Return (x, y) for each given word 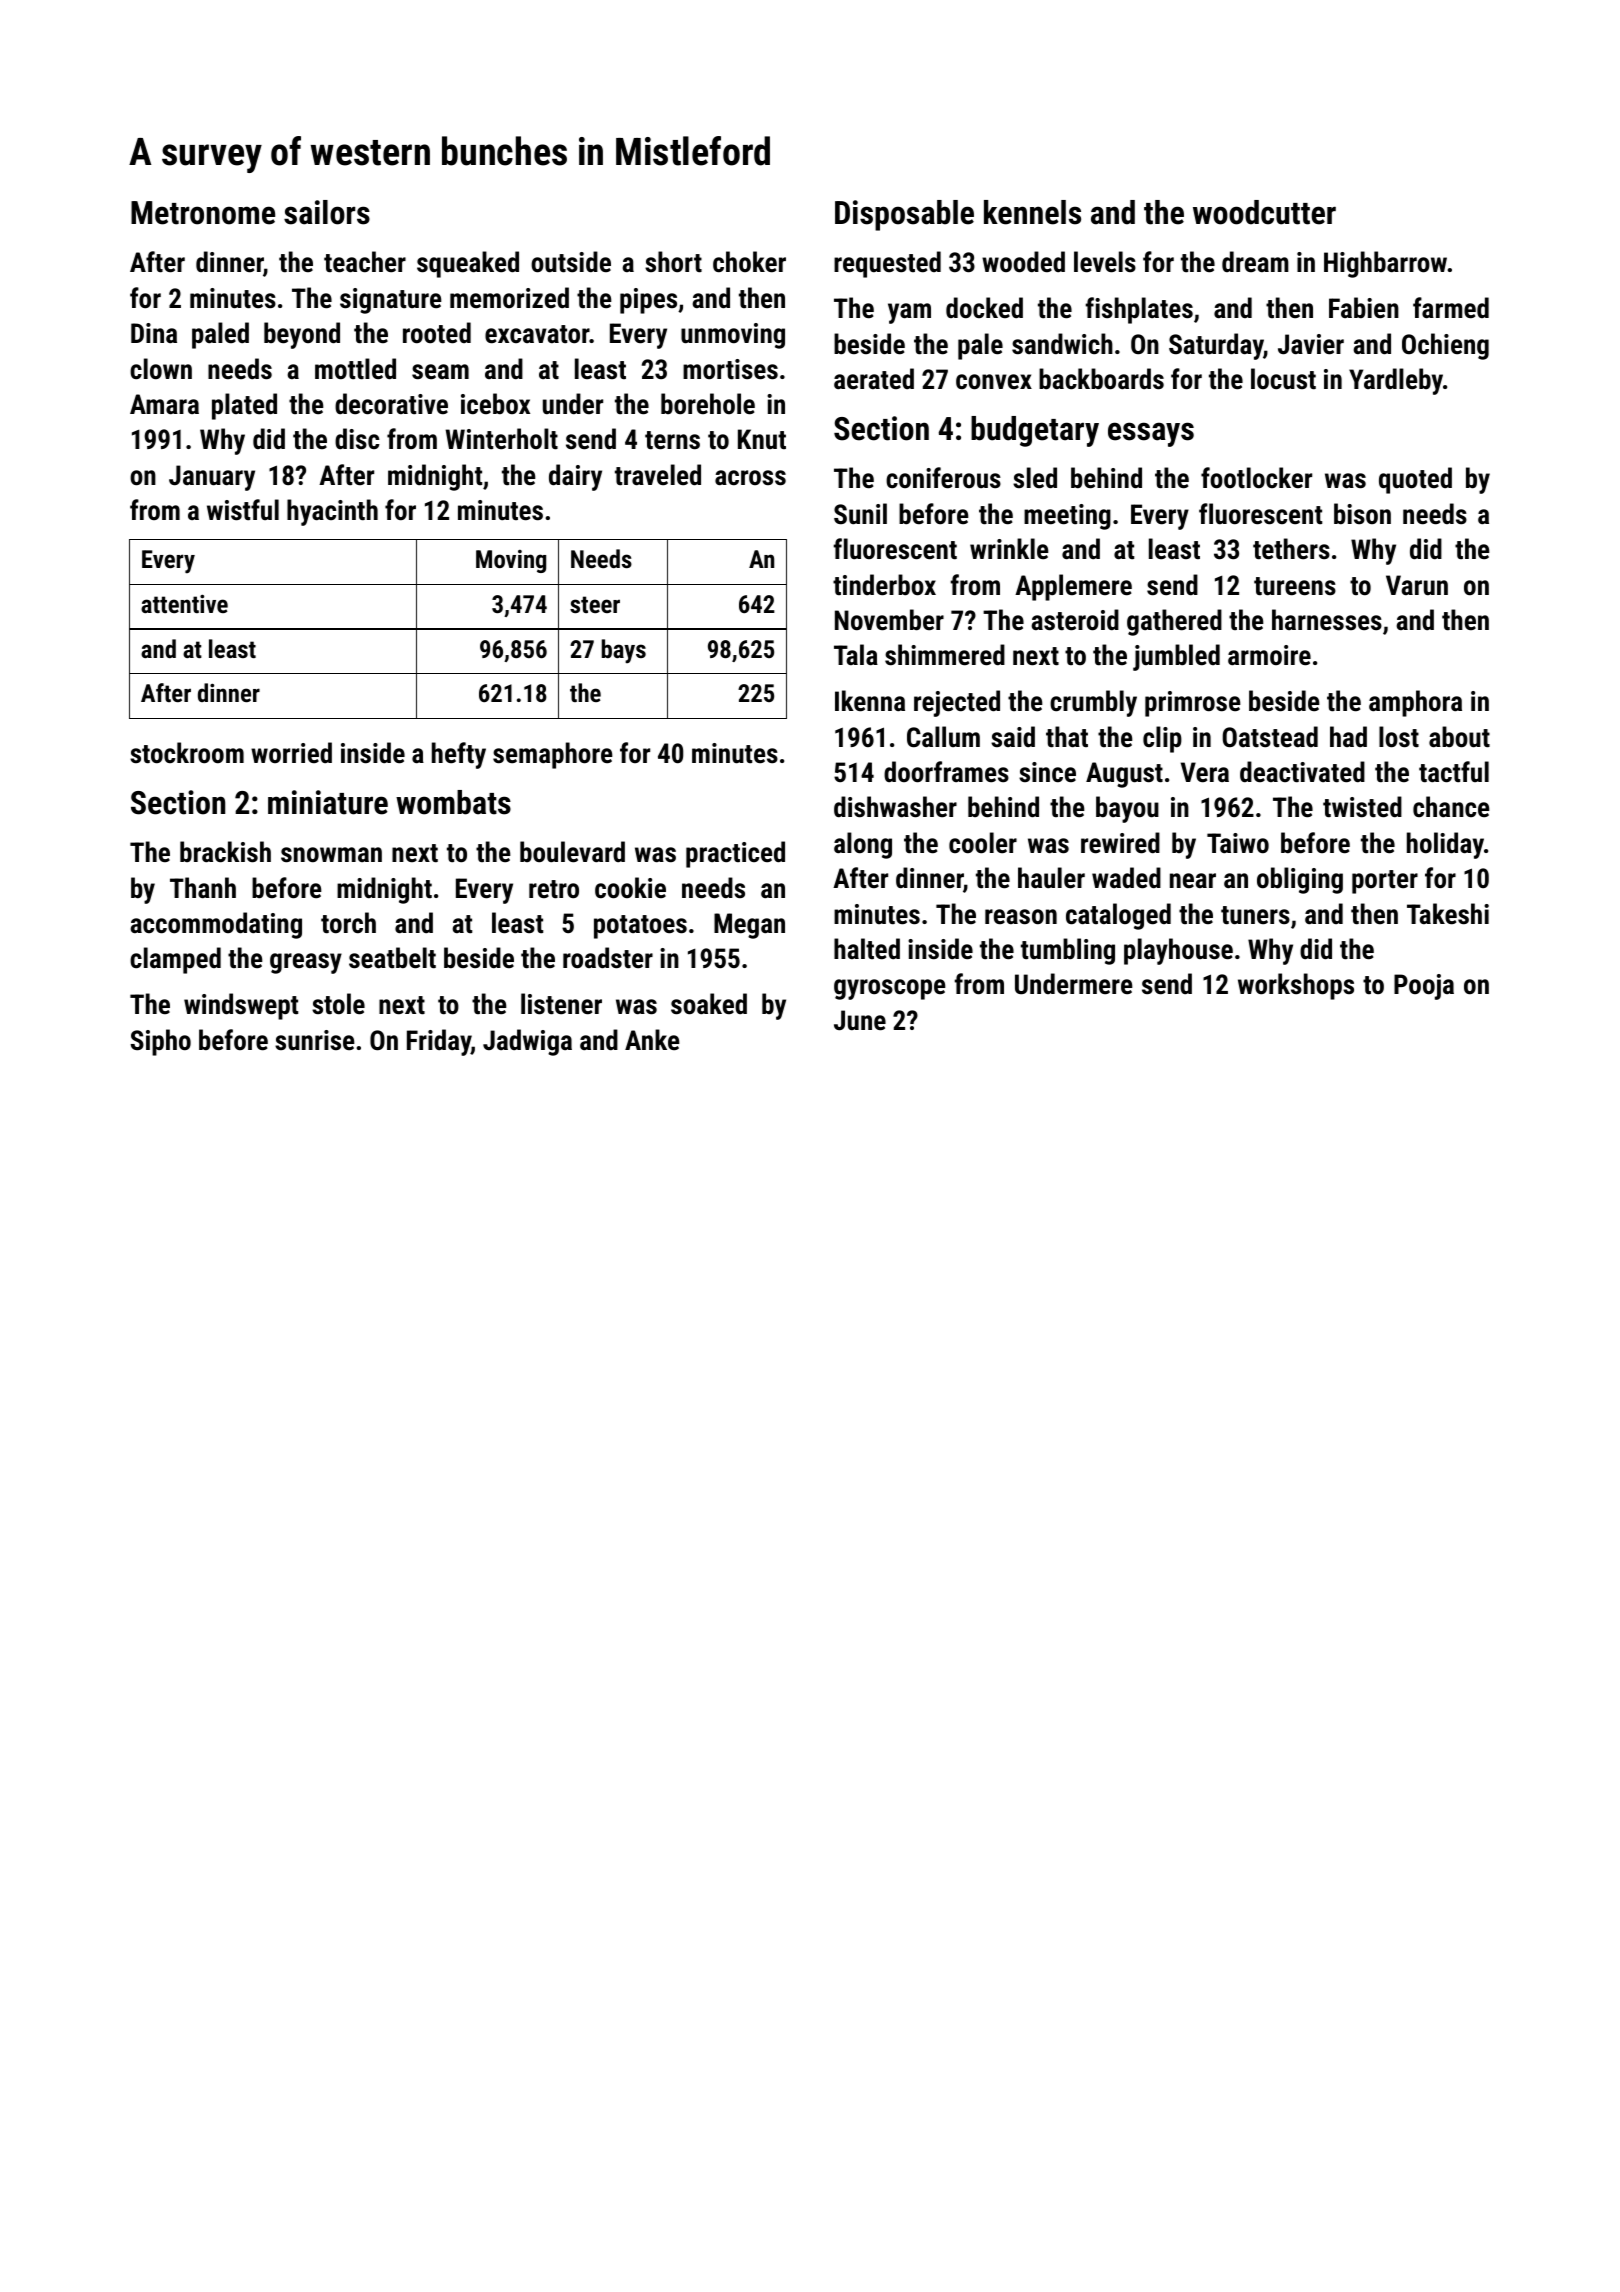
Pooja (1424, 987)
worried (291, 752)
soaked (709, 1004)
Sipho (160, 1042)
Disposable (904, 215)
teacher (365, 262)
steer (595, 604)
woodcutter (1264, 212)
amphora (1415, 703)
